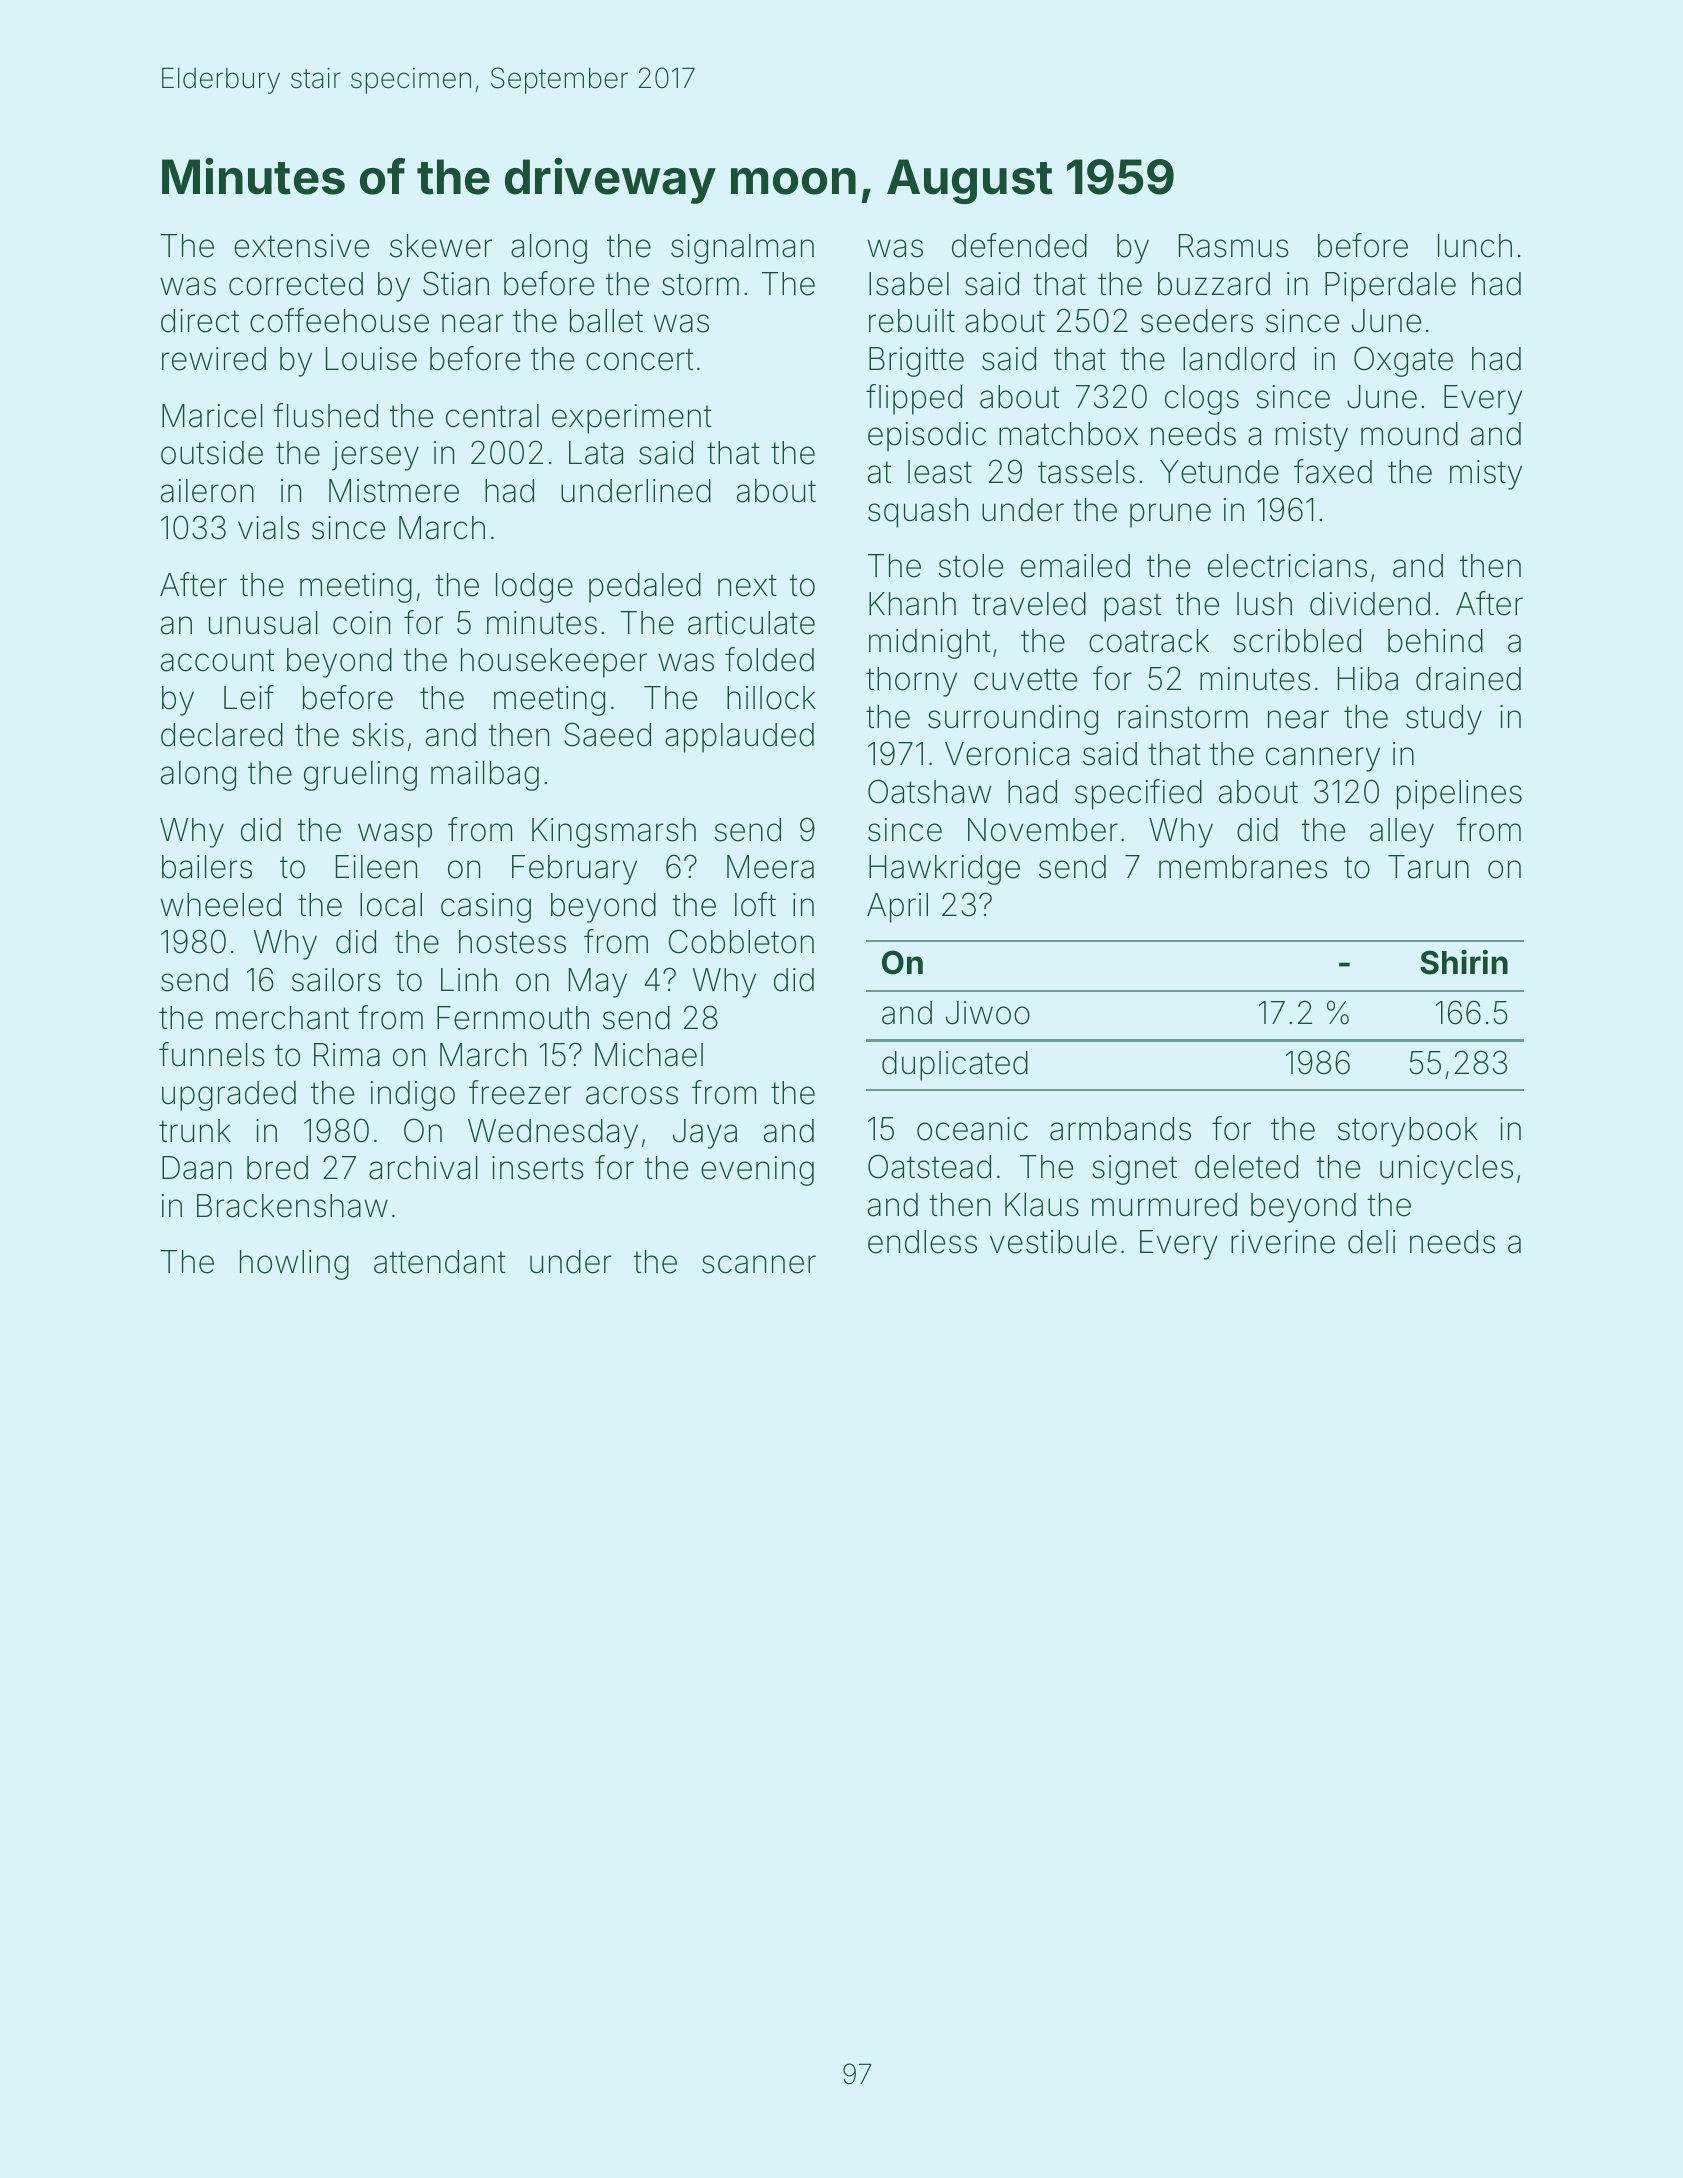  I want to click on next, so click(747, 585).
